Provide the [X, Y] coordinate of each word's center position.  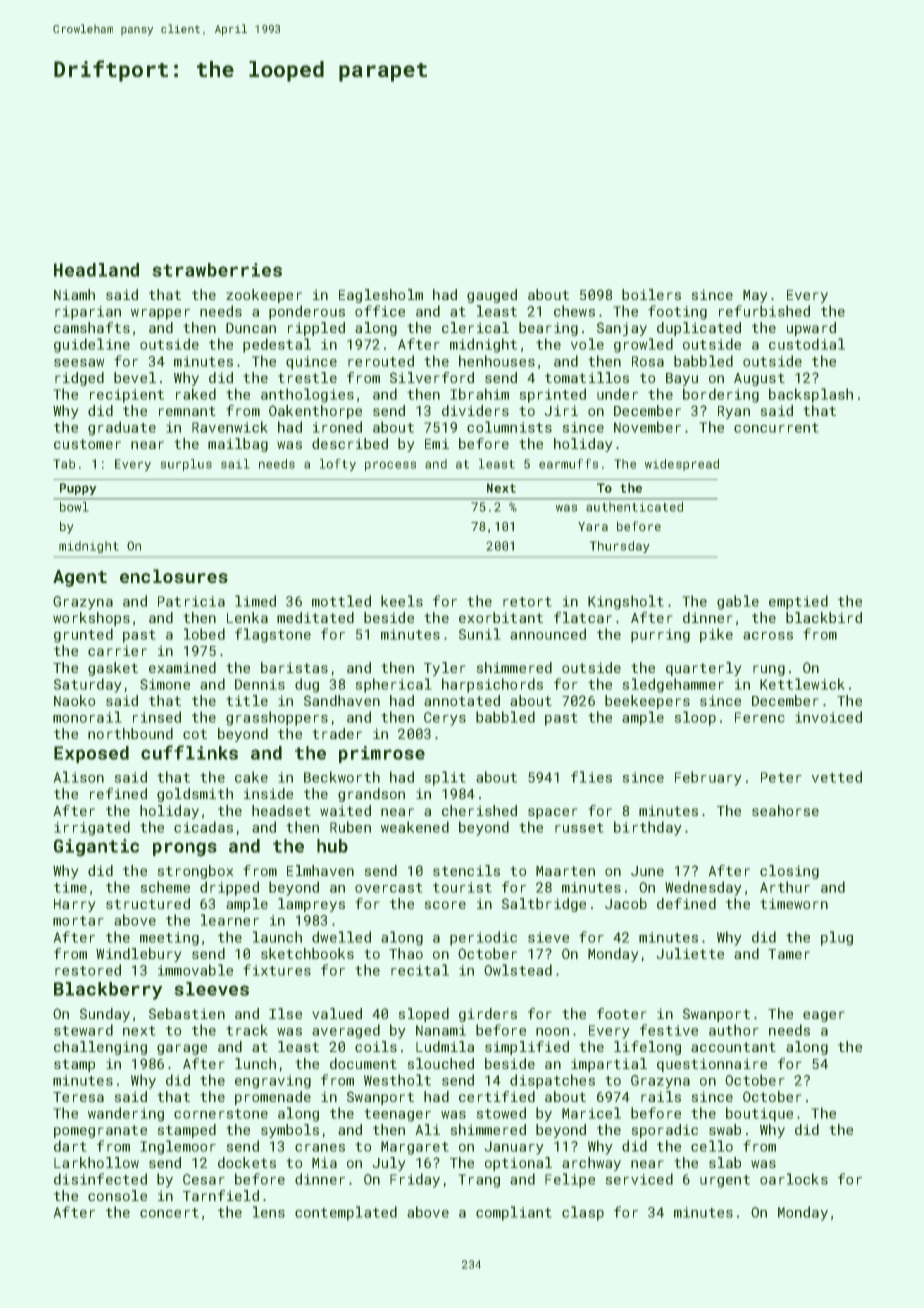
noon [552, 1032]
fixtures [277, 970]
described [350, 443]
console [117, 1195]
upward [811, 329]
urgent [725, 1181]
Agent [80, 578]
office [380, 311]
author [734, 1030]
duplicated [699, 329]
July [389, 1164]
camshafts [92, 327]
